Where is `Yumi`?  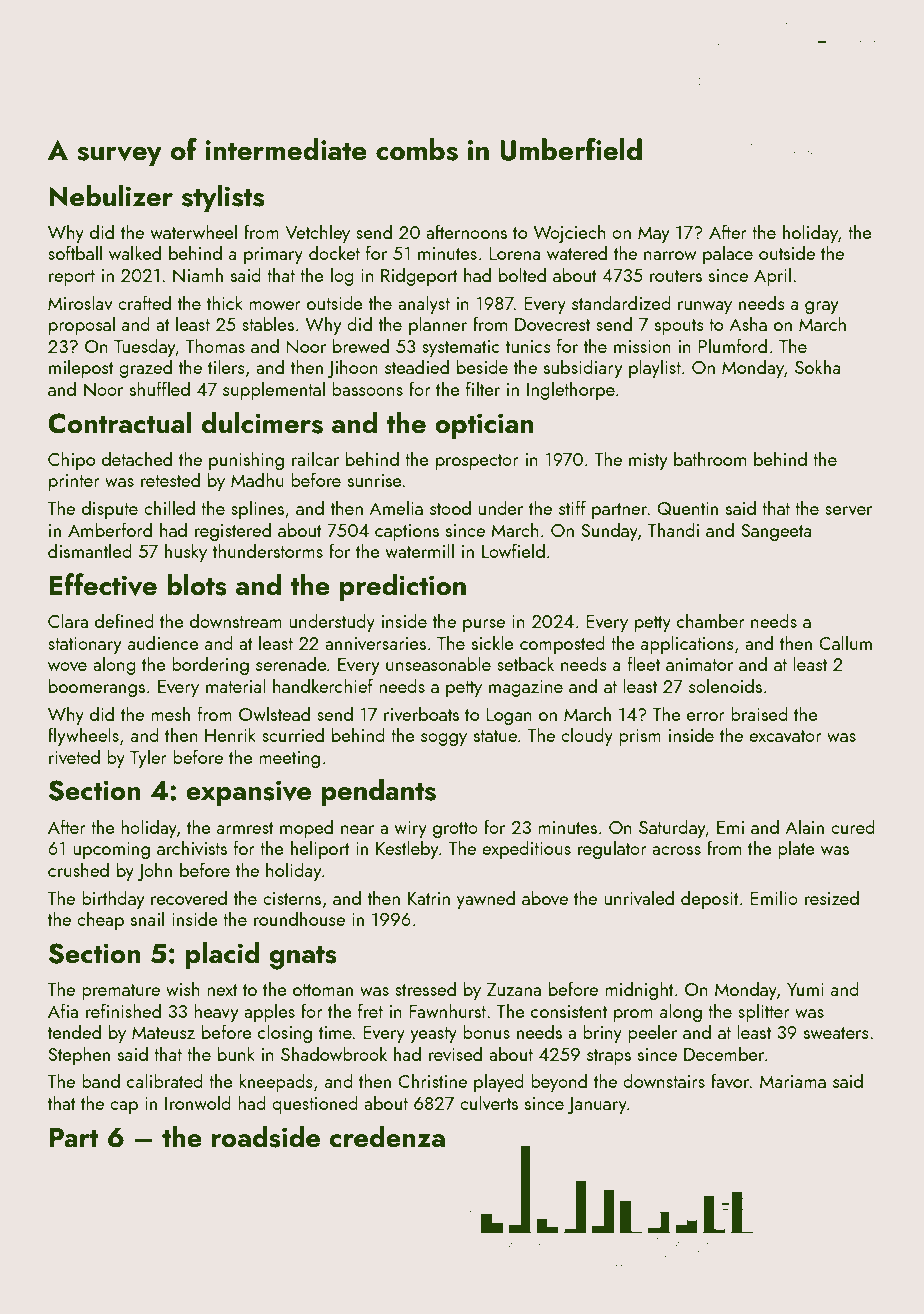 Yumi is located at coordinates (805, 989).
